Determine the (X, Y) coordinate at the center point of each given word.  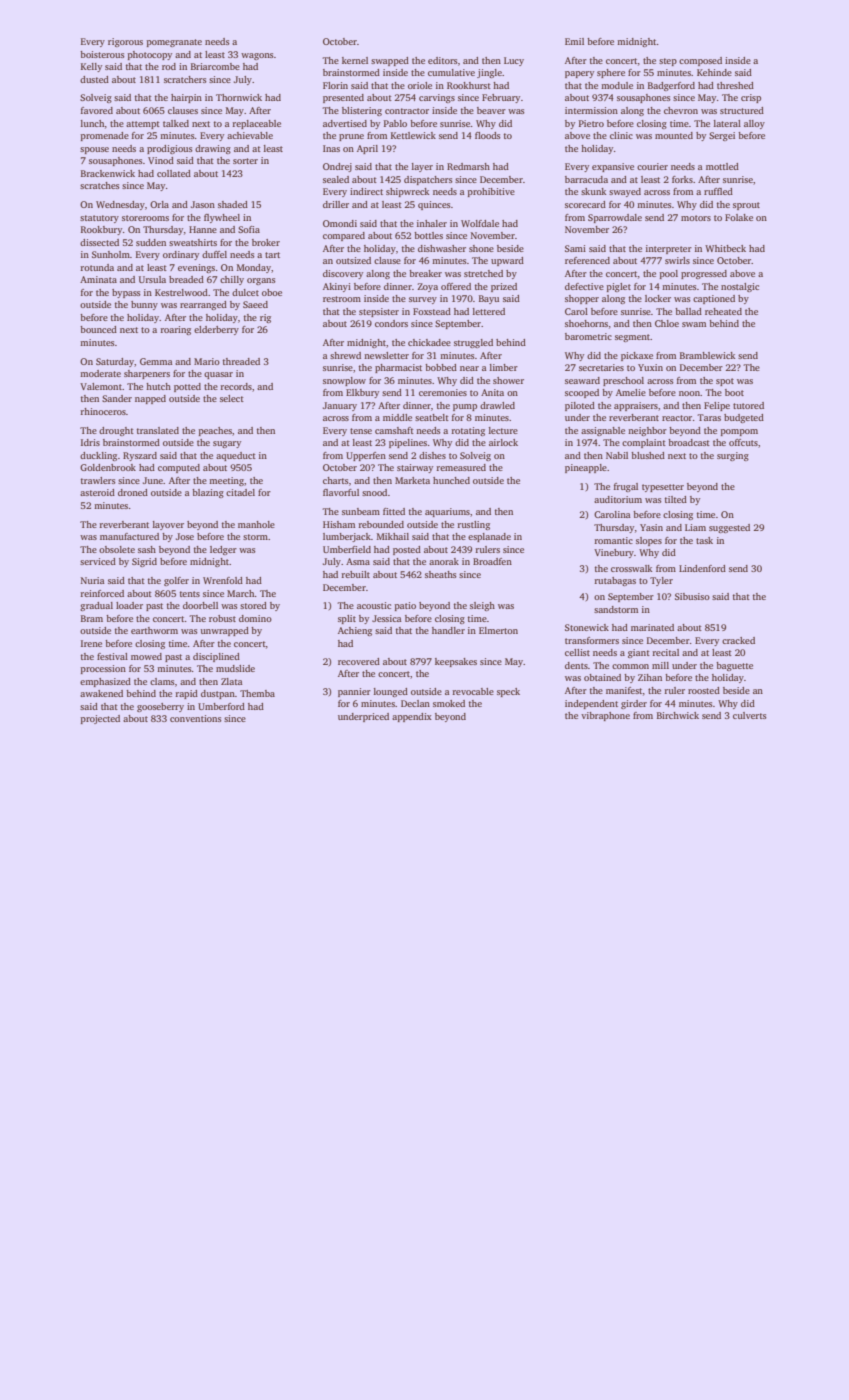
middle (397, 417)
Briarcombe (215, 66)
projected (100, 719)
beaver (491, 110)
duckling (98, 456)
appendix (412, 717)
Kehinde (714, 72)
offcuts (743, 442)
